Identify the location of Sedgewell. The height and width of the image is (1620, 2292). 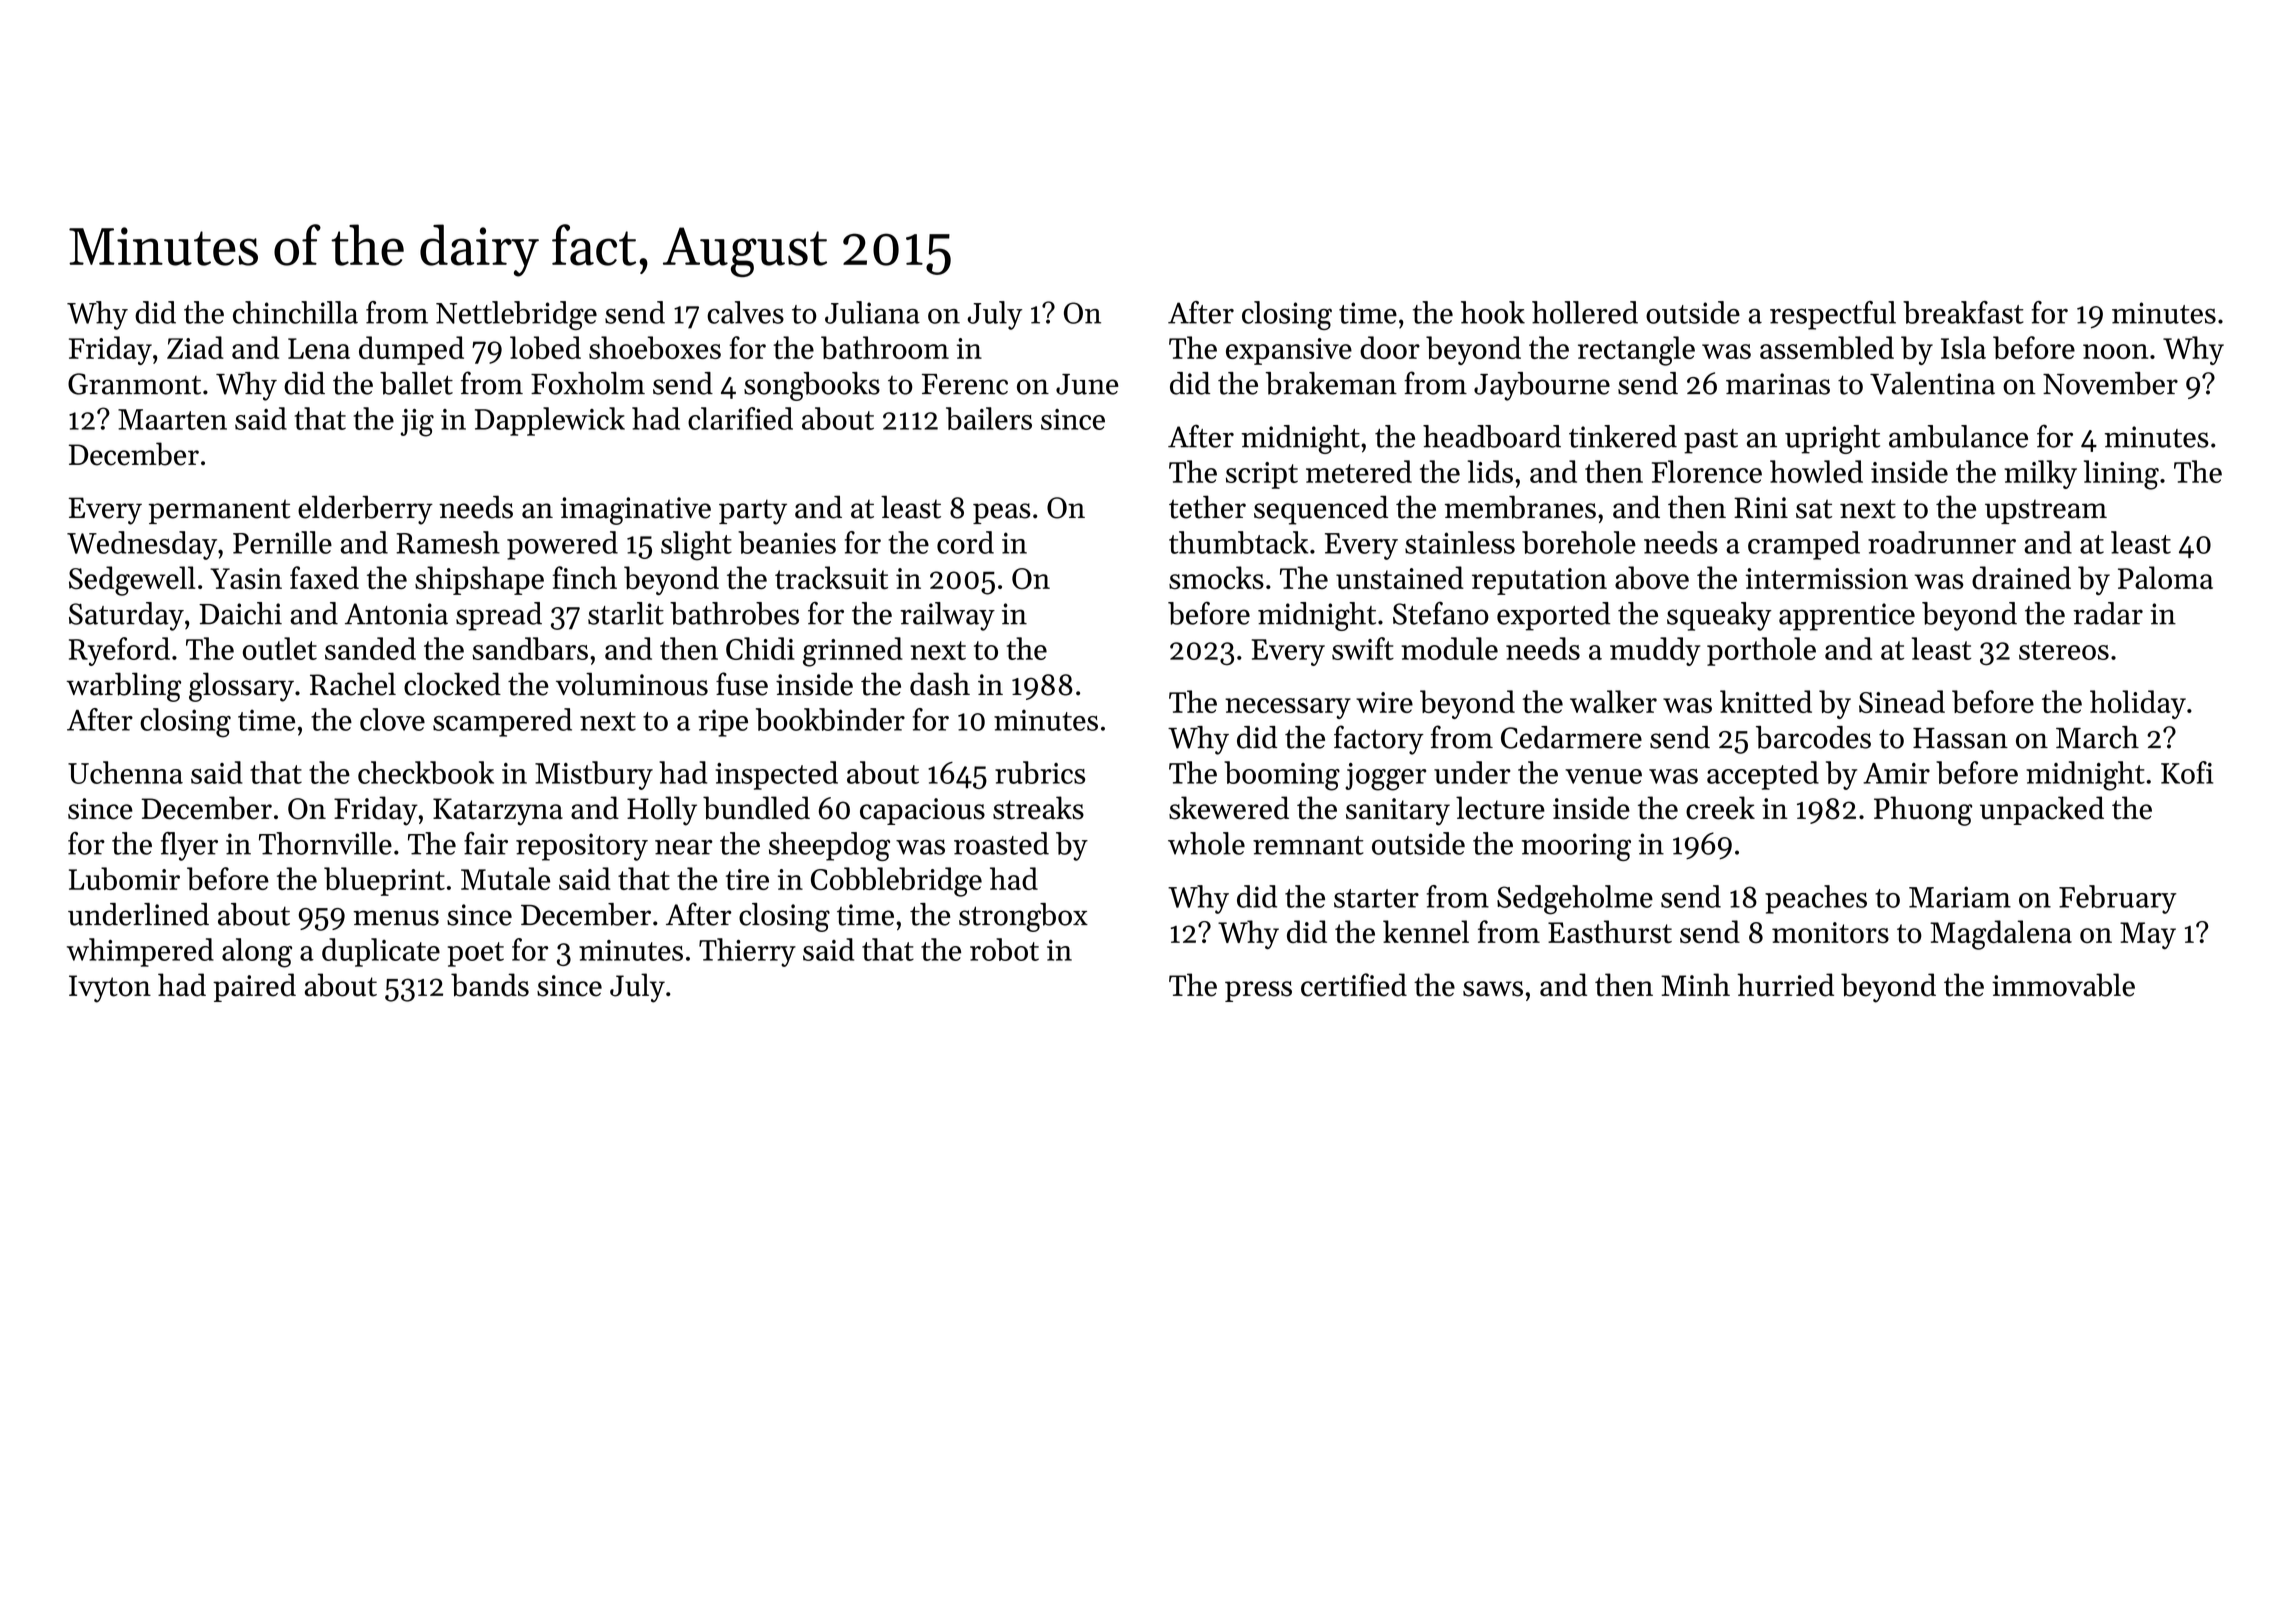
(132, 581).
